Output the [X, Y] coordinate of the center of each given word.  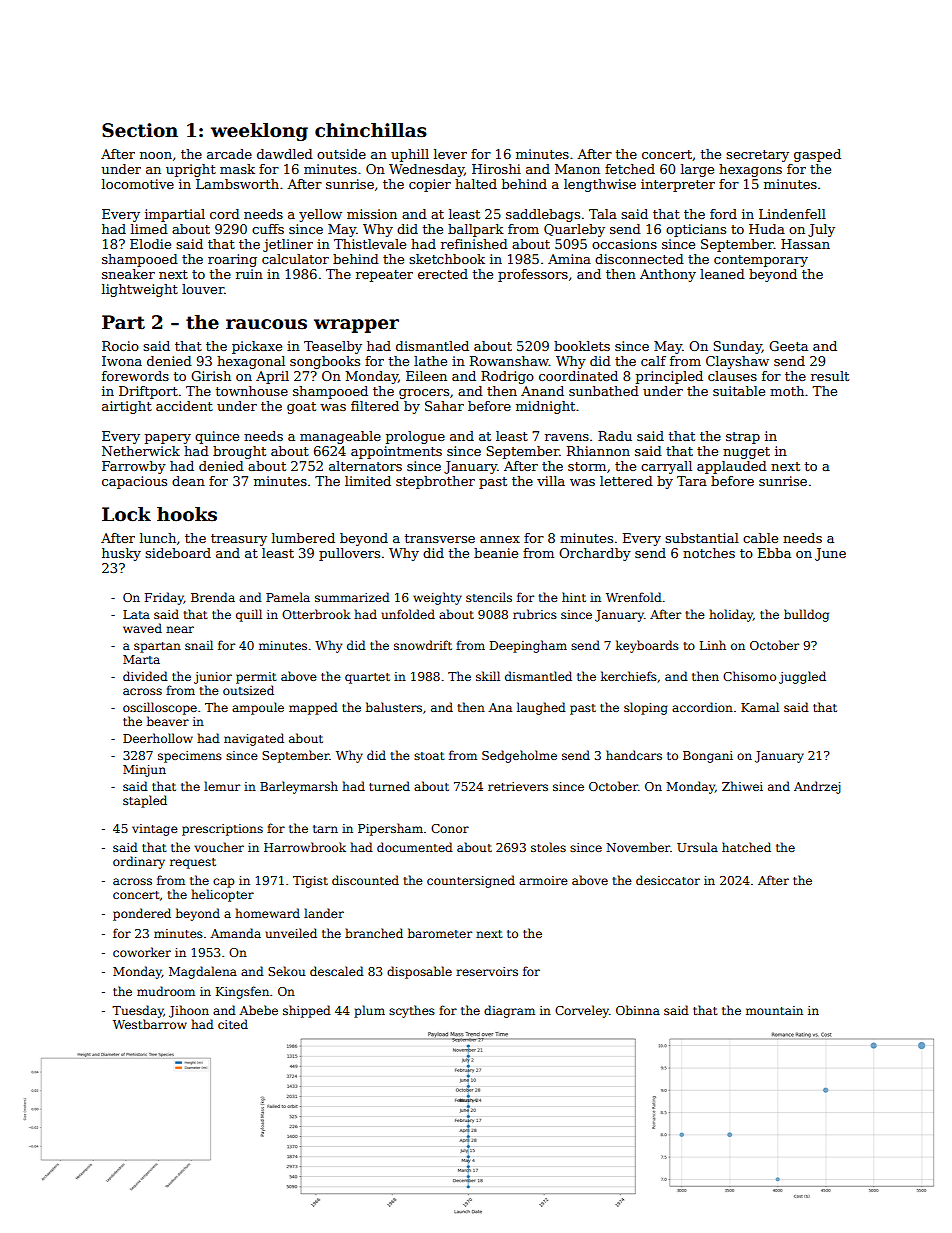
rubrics [535, 614]
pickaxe [257, 347]
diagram [509, 1011]
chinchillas [371, 130]
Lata [136, 614]
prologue [415, 437]
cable [760, 538]
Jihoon [189, 1011]
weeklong [259, 132]
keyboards [647, 646]
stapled [145, 801]
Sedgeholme [519, 756]
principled [669, 377]
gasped [817, 155]
